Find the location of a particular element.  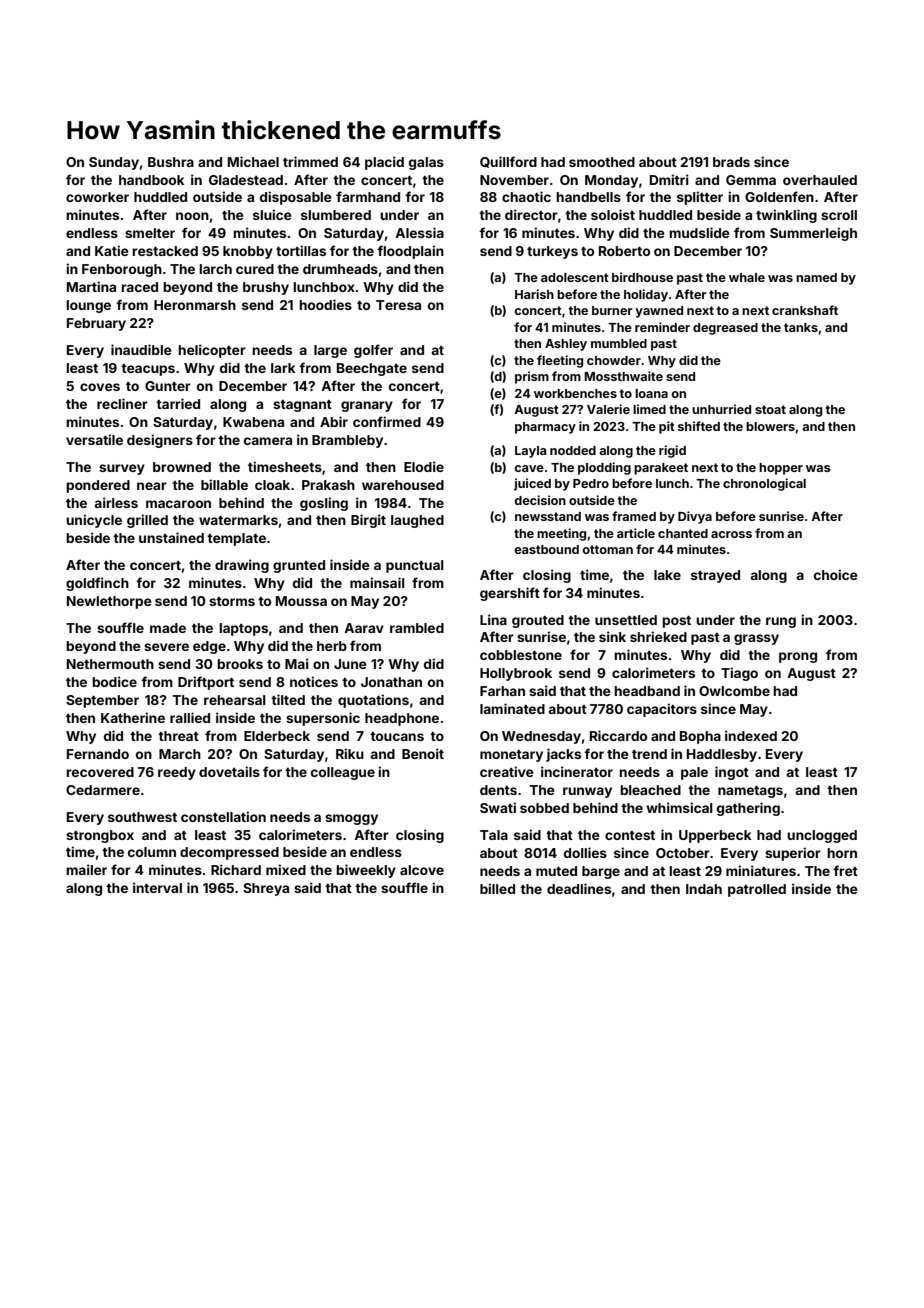

strayed is located at coordinates (715, 576).
